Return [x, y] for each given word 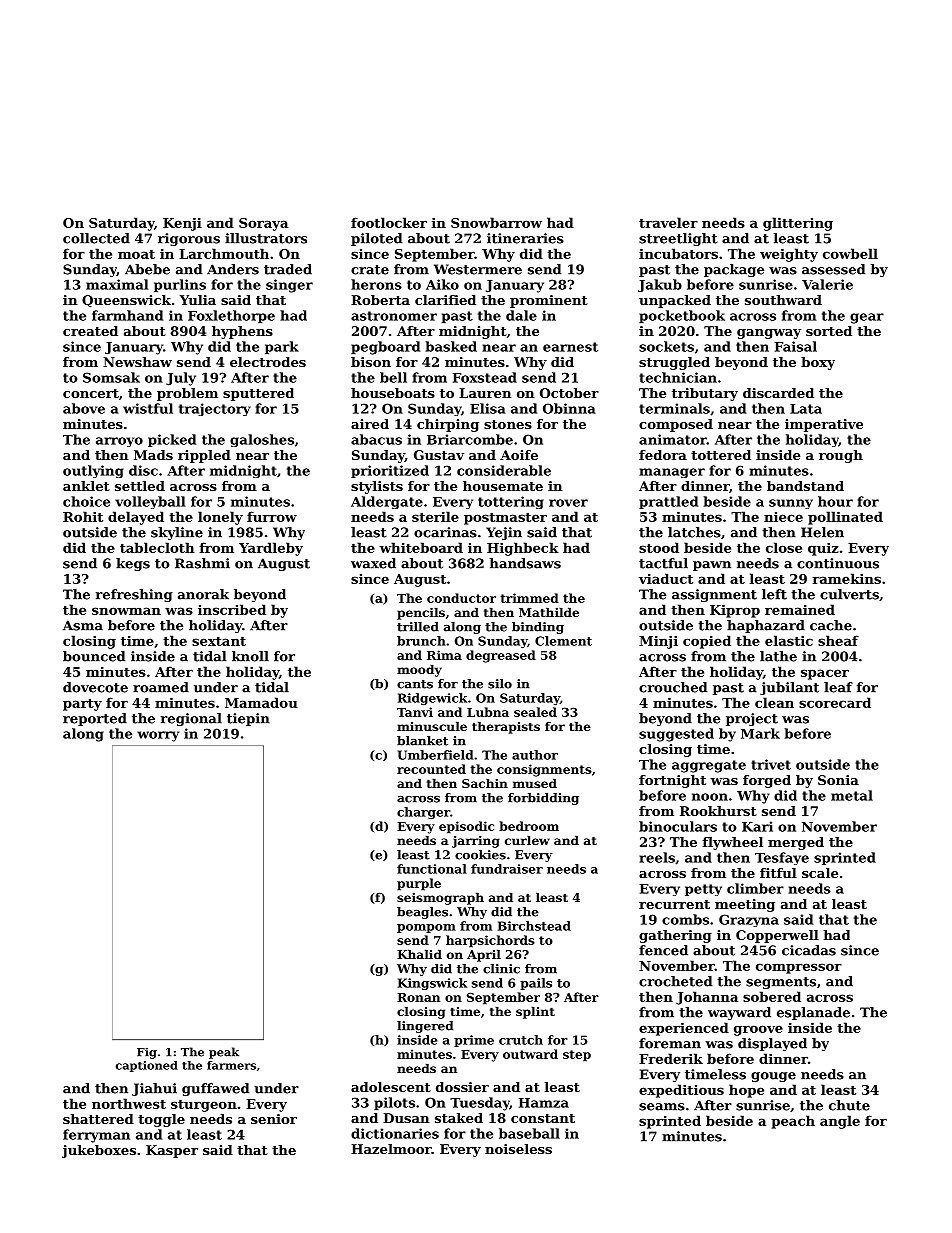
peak [224, 1053]
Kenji [182, 224]
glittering [798, 224]
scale [820, 873]
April [484, 955]
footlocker [389, 222]
